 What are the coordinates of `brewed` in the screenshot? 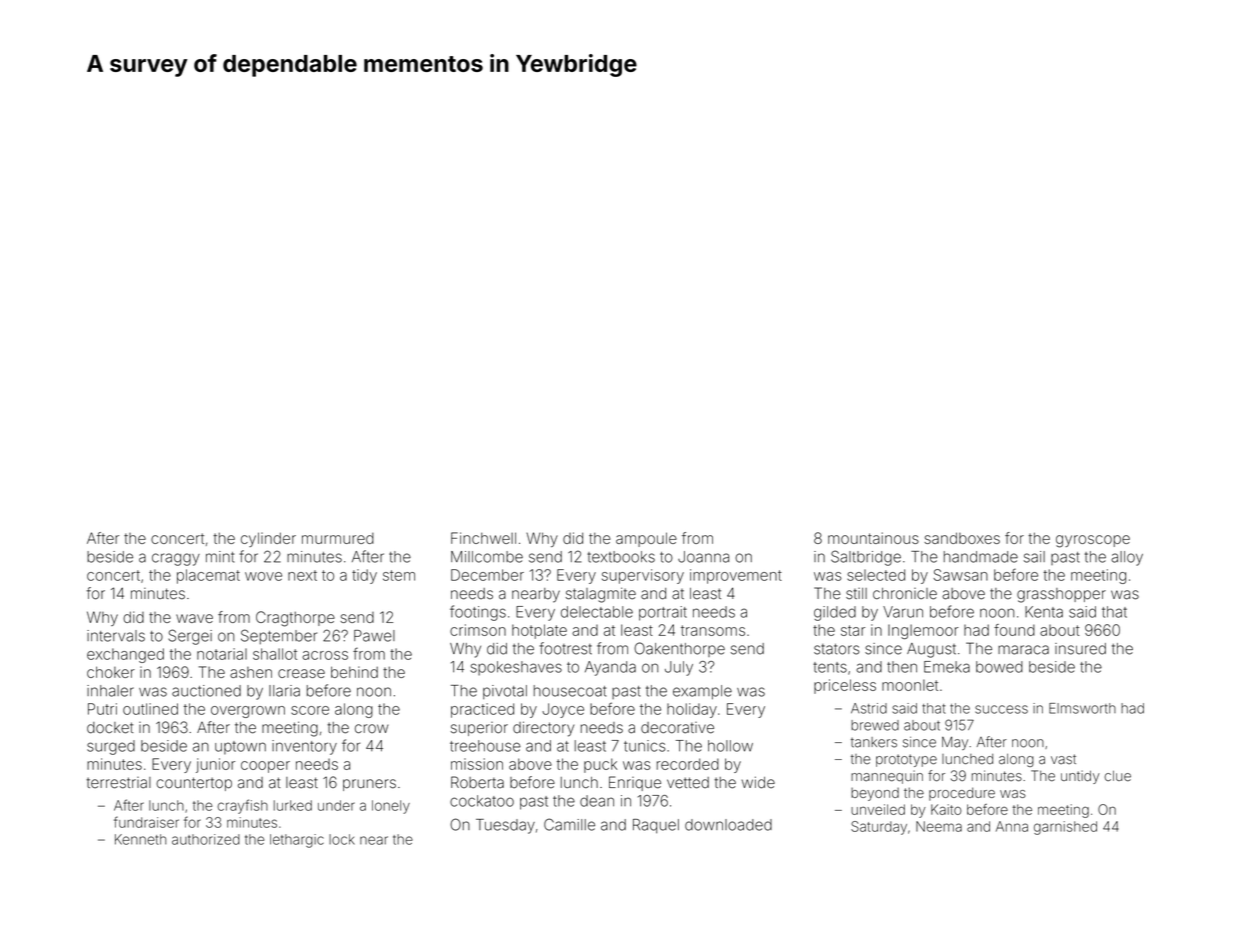 It's located at (875, 725).
